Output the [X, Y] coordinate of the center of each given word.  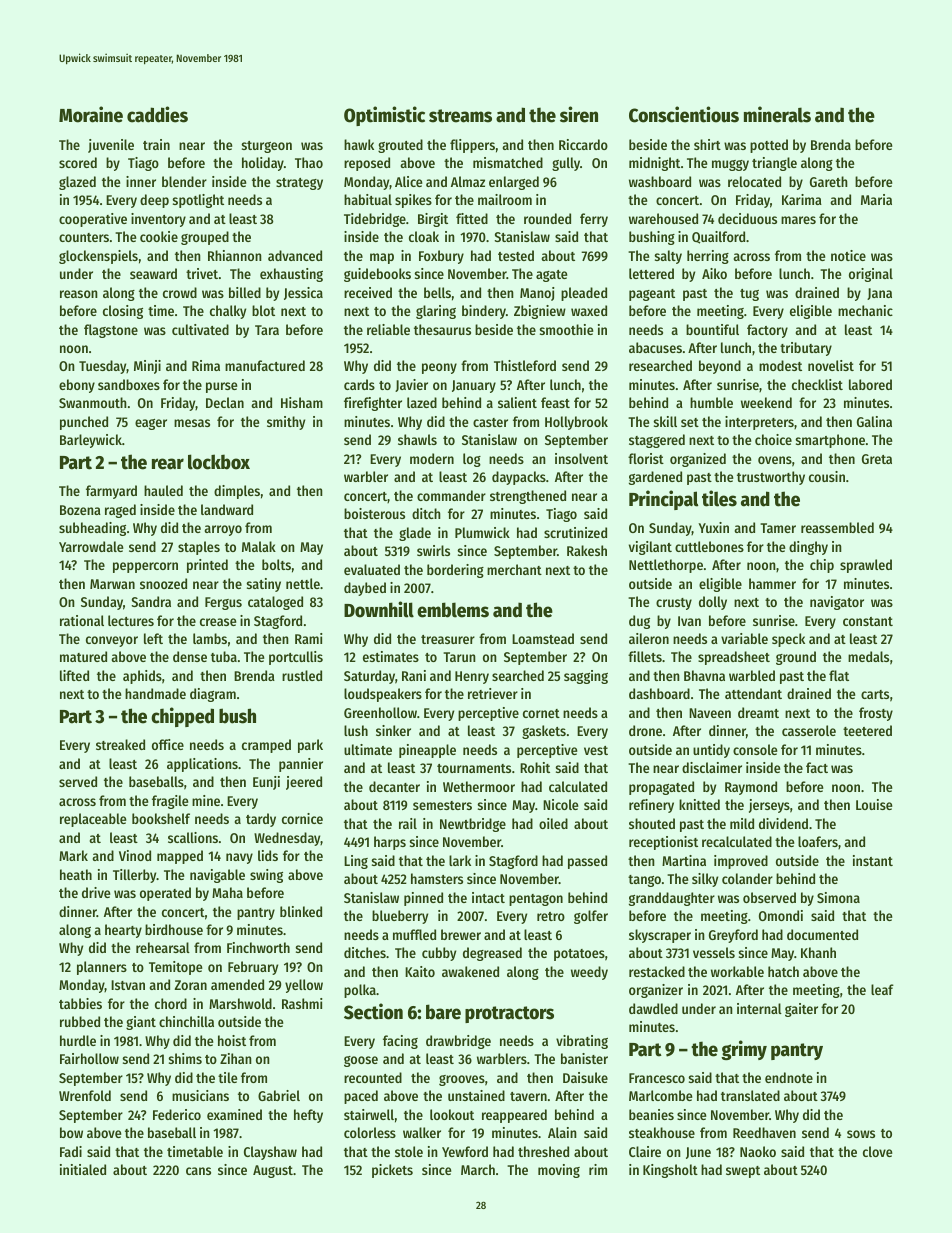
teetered [867, 730]
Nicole [560, 804]
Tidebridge [375, 220]
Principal [663, 500]
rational [82, 620]
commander [451, 495]
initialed [83, 1169]
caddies [157, 114]
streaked [120, 744]
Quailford [718, 237]
